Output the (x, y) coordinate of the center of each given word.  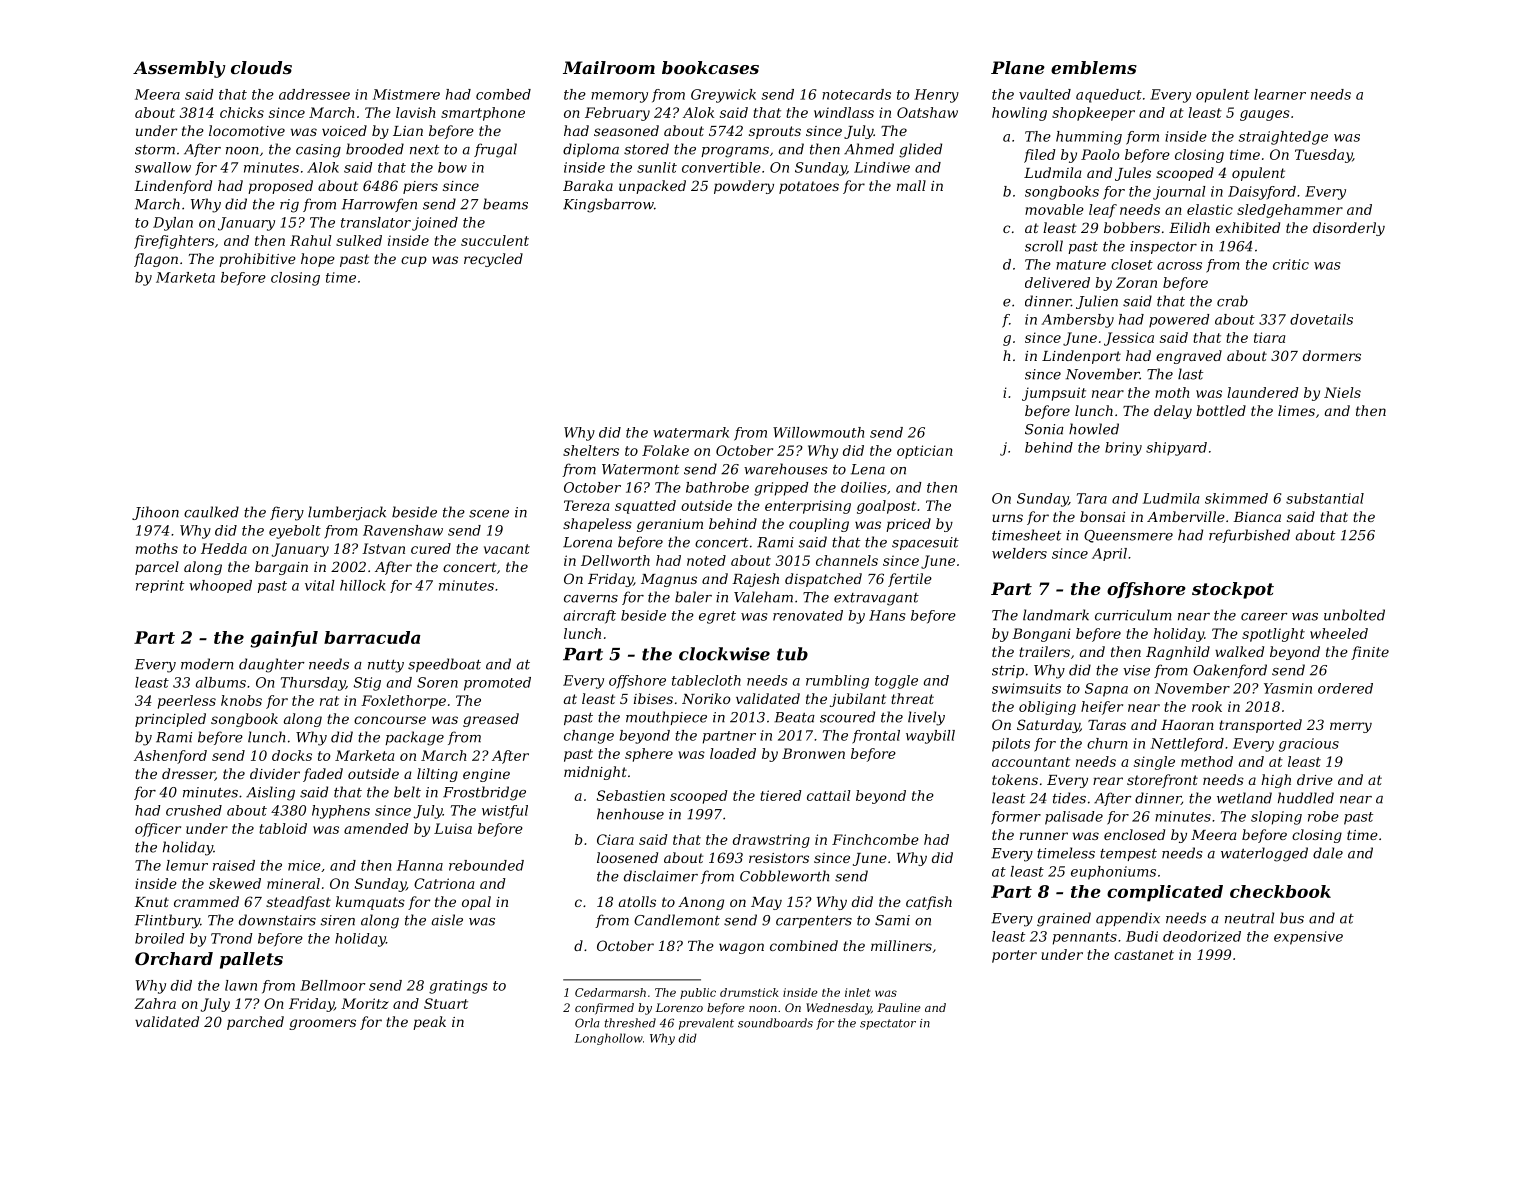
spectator (888, 1024)
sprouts (775, 132)
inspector (1163, 247)
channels (847, 560)
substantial (1325, 498)
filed (1040, 156)
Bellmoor (332, 985)
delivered (1057, 282)
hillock (363, 585)
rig (289, 206)
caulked (211, 512)
